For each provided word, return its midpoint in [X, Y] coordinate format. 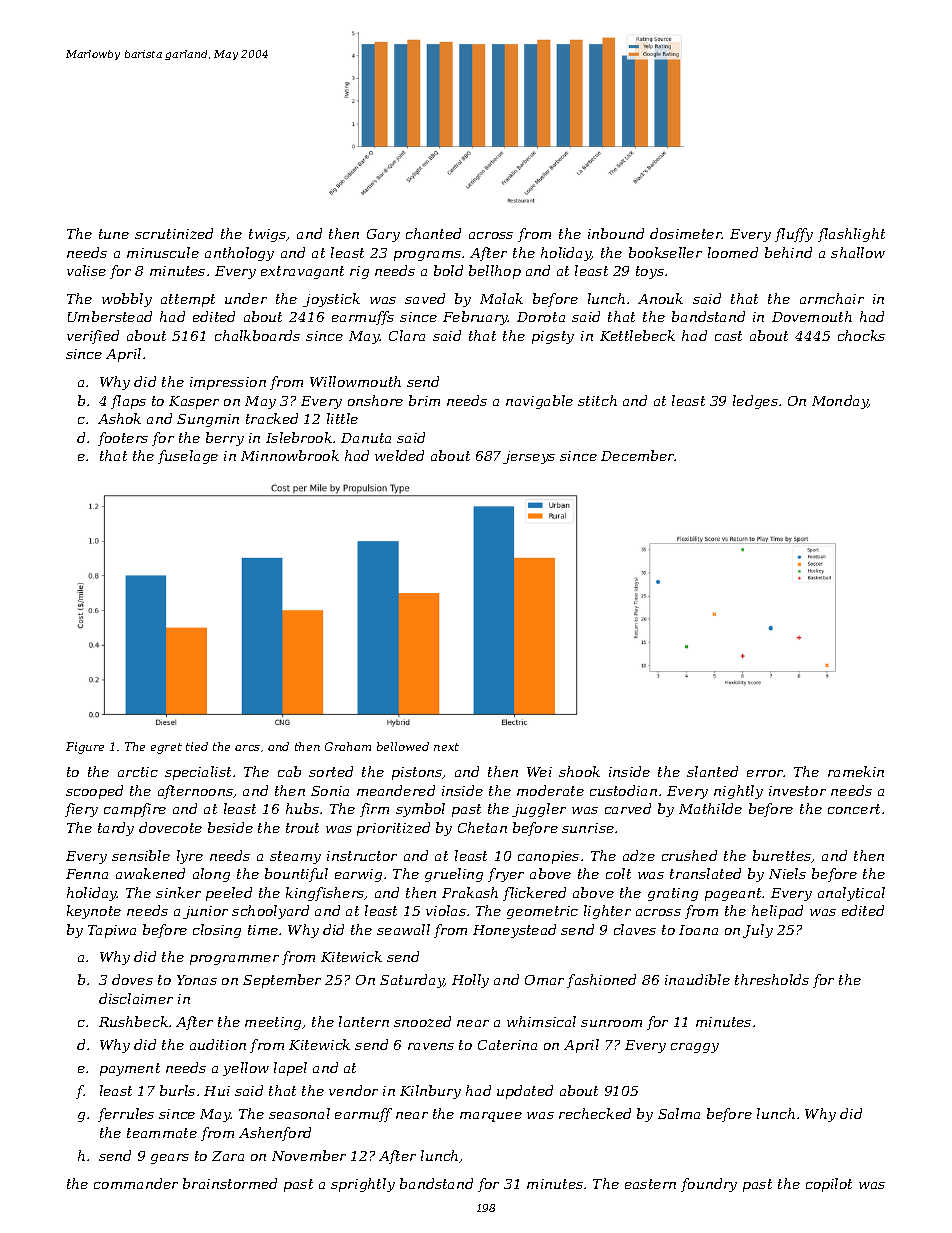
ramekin [856, 771]
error [765, 773]
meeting [274, 1023]
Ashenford [275, 1134]
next [446, 747]
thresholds [772, 979]
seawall [403, 929]
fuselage [188, 457]
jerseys [529, 457]
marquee [491, 1117]
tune [114, 234]
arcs [247, 748]
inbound [616, 233]
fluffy [794, 235]
